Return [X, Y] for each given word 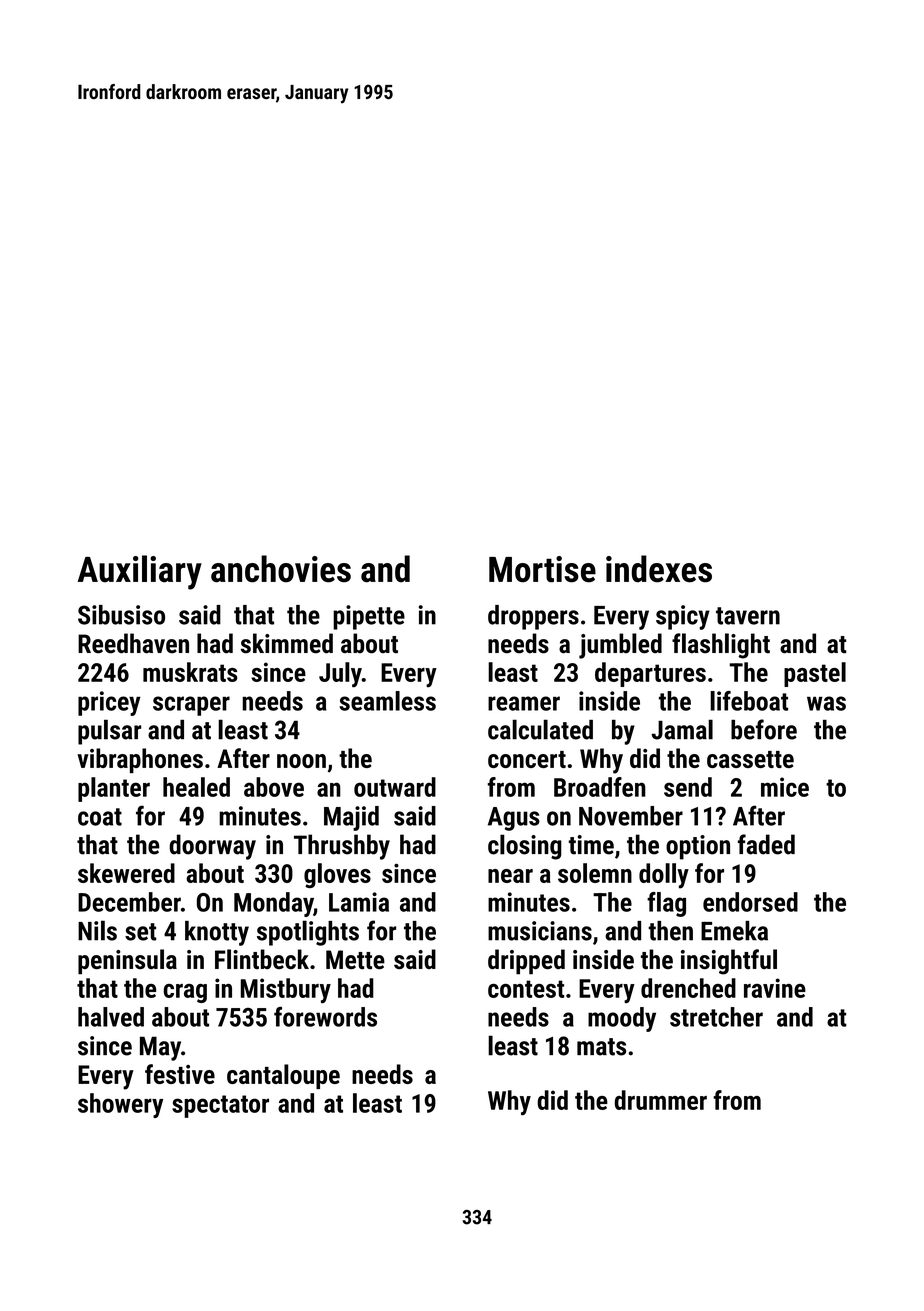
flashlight [721, 646]
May [160, 1048]
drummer [661, 1100]
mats [601, 1047]
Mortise [542, 569]
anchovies [281, 569]
